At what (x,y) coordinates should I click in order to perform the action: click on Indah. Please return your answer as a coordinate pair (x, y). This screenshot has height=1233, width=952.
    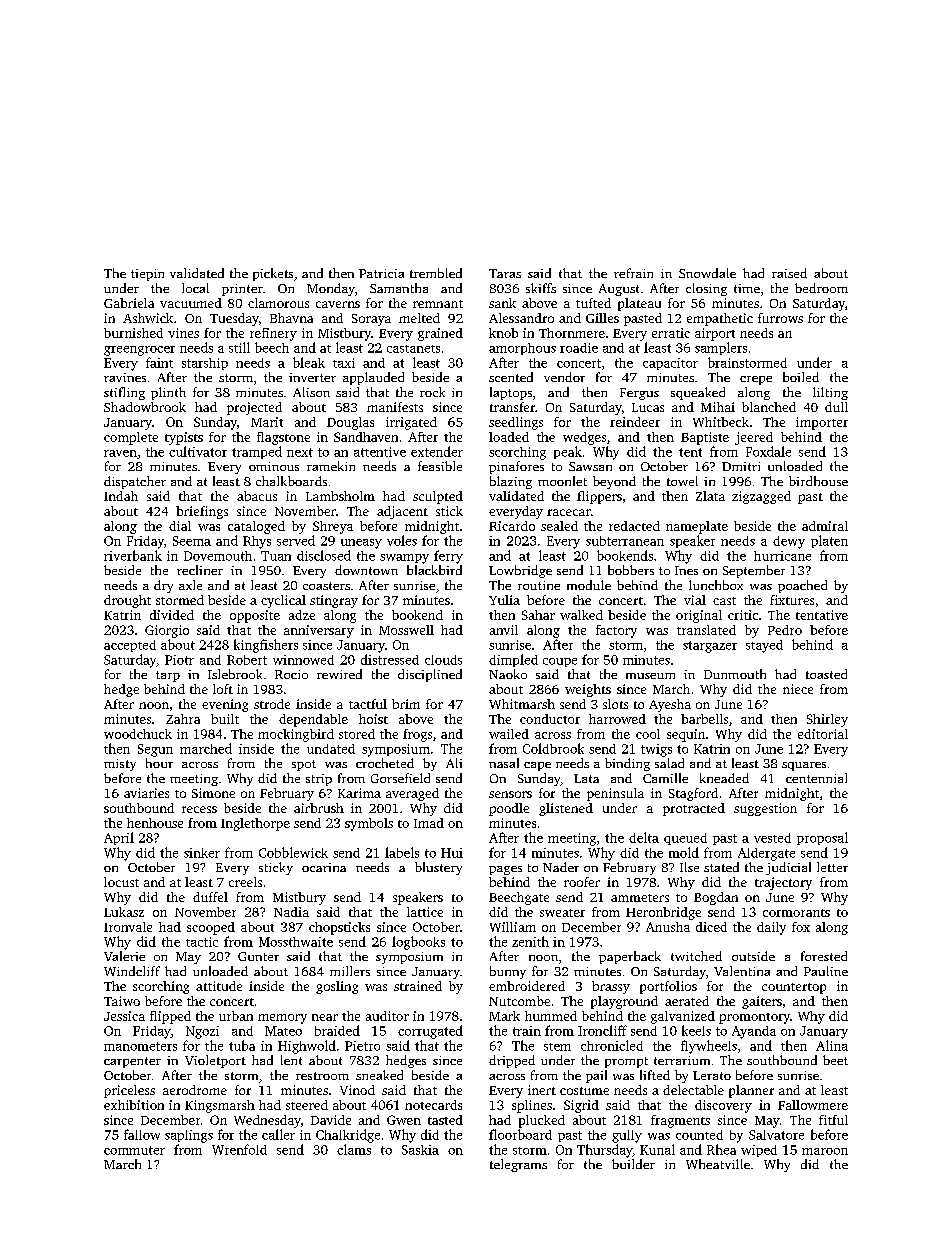
    Looking at the image, I should click on (121, 496).
